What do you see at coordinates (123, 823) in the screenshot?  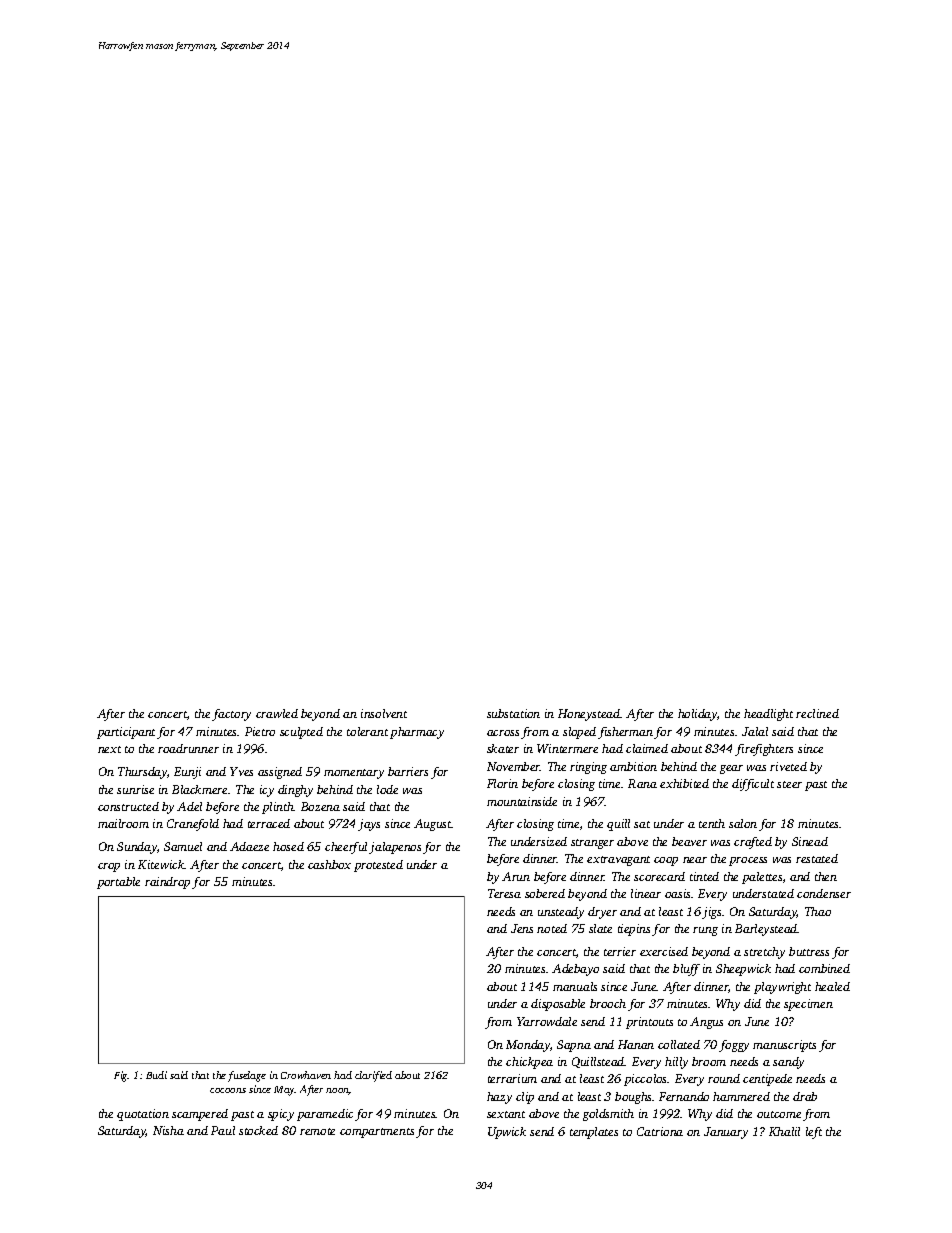 I see `mailroom` at bounding box center [123, 823].
